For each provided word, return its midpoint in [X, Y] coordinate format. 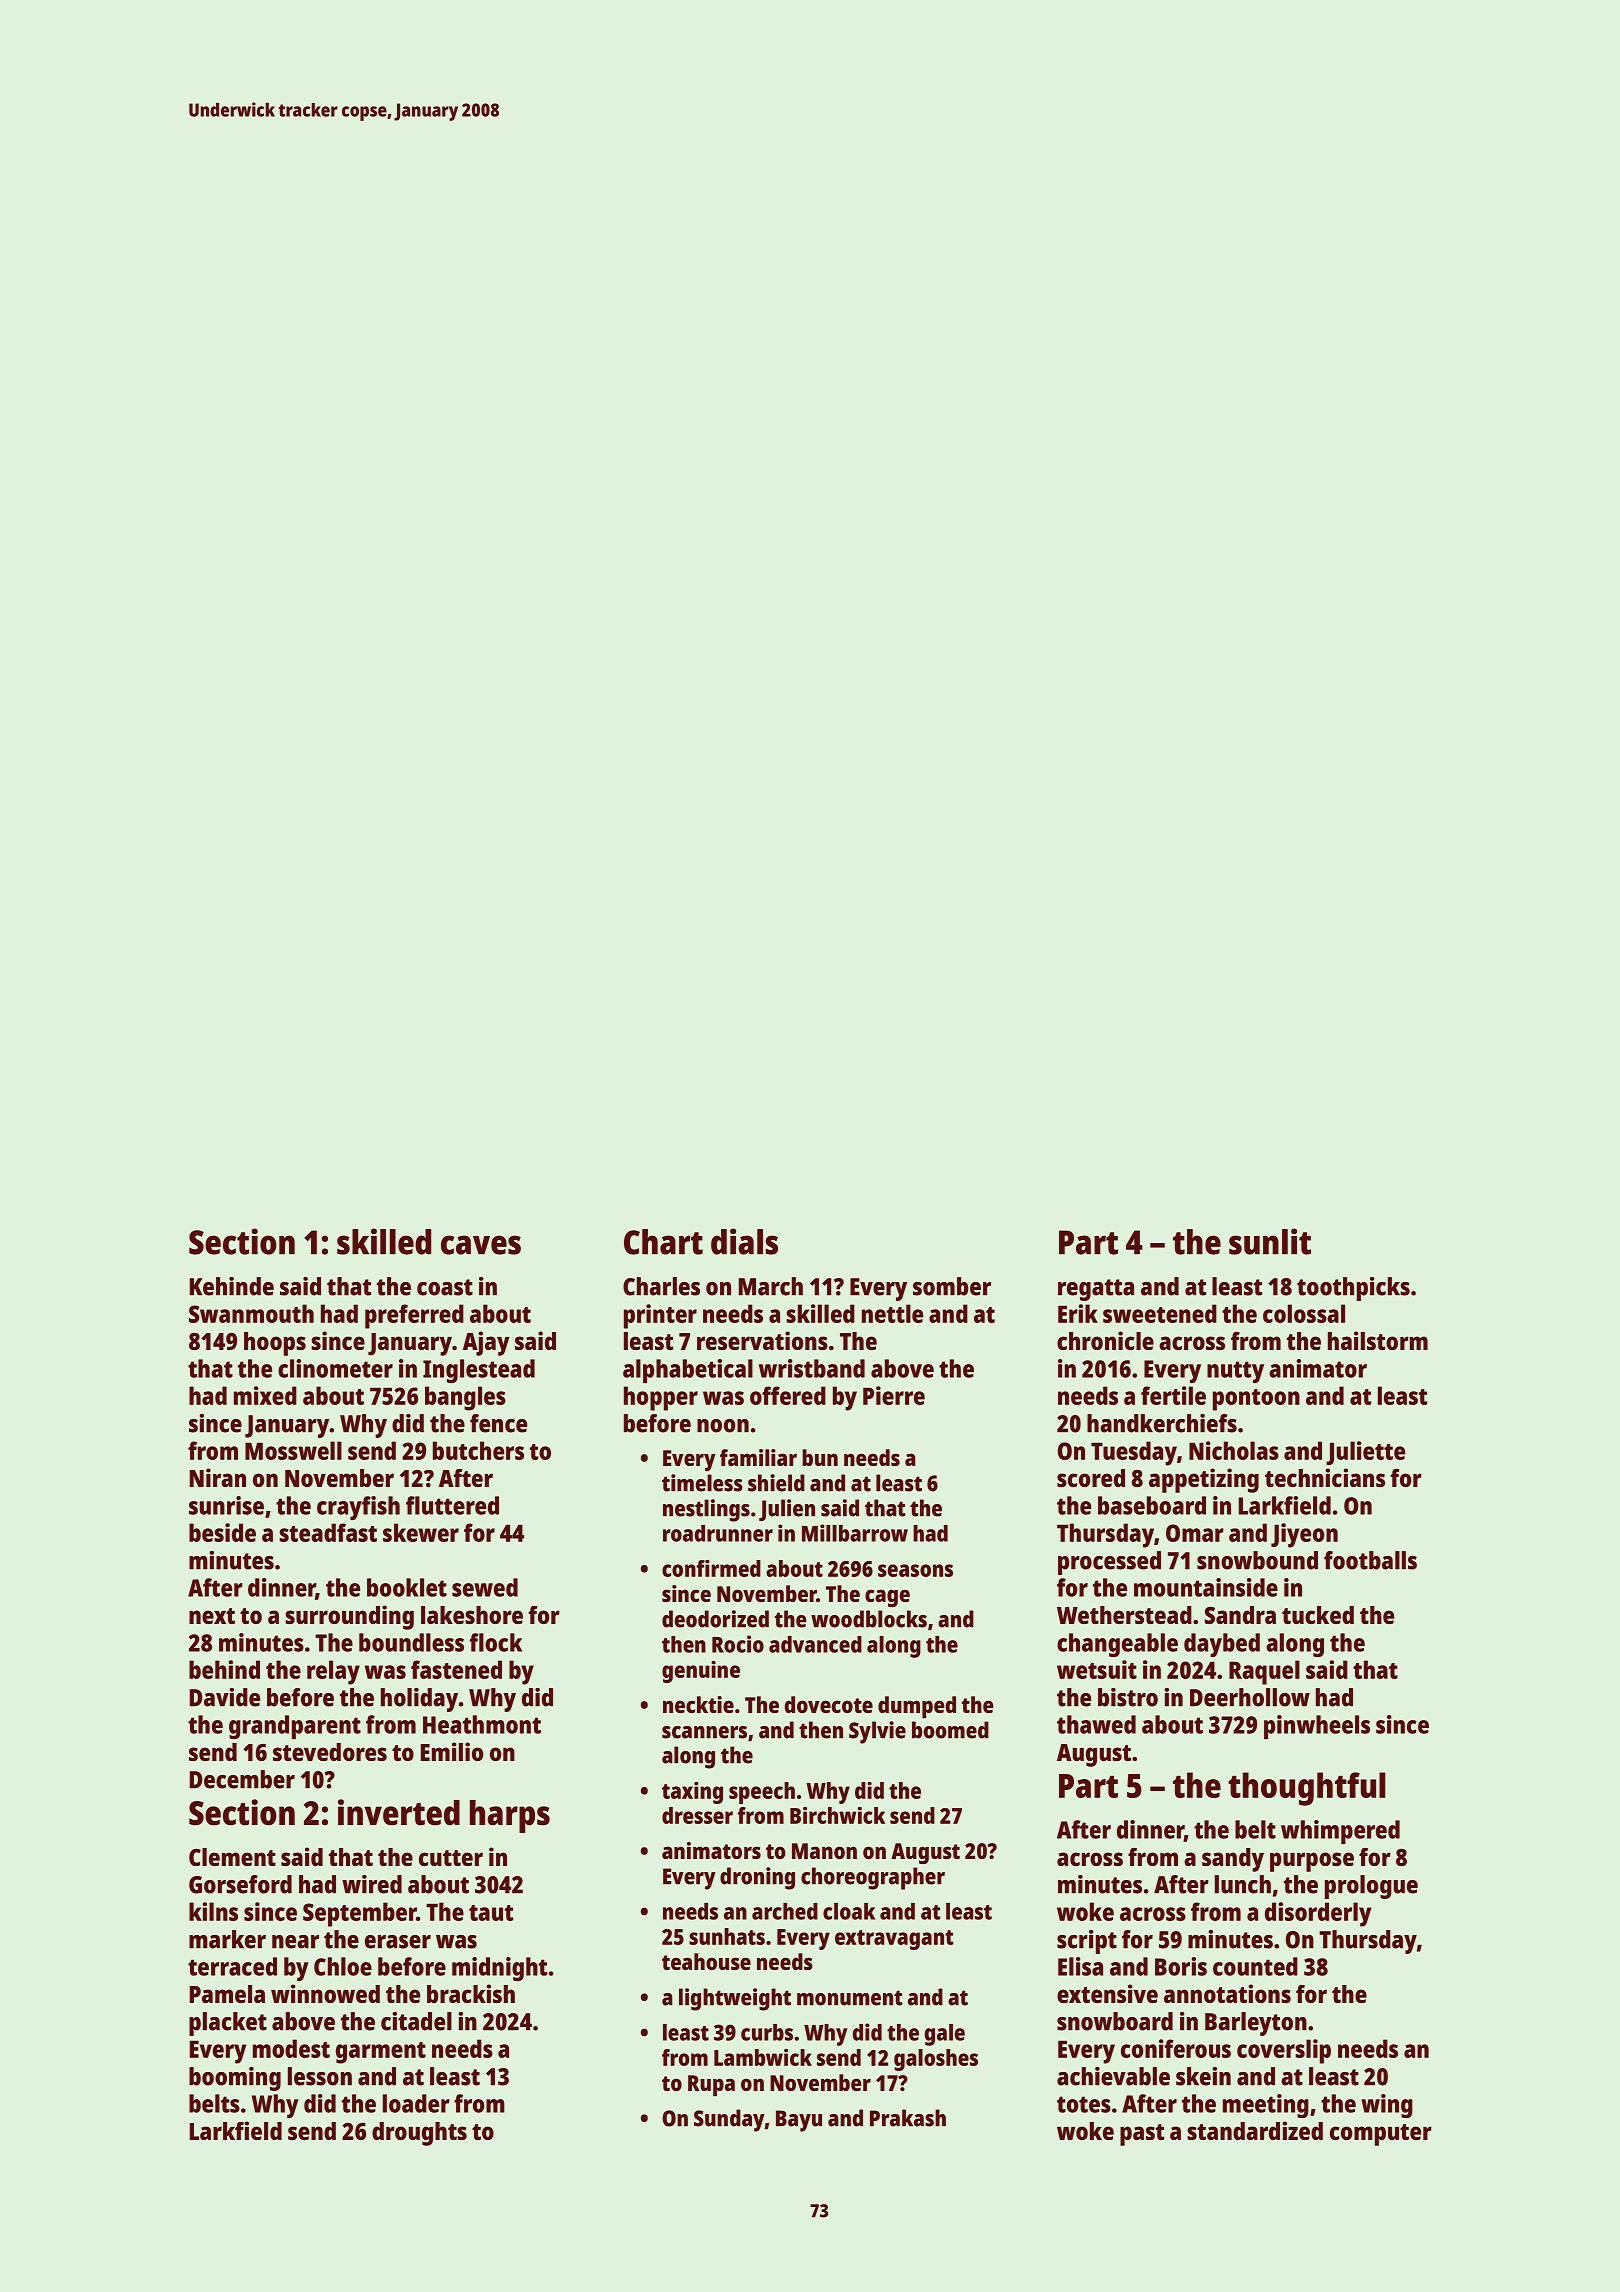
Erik [1078, 1313]
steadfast [328, 1532]
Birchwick [837, 1815]
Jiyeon [1304, 1535]
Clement [232, 1857]
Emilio [452, 1751]
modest [291, 2048]
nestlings [706, 1510]
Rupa [711, 2086]
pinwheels [1317, 1727]
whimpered [1340, 1832]
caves [481, 1245]
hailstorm [1378, 1340]
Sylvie [877, 1732]
